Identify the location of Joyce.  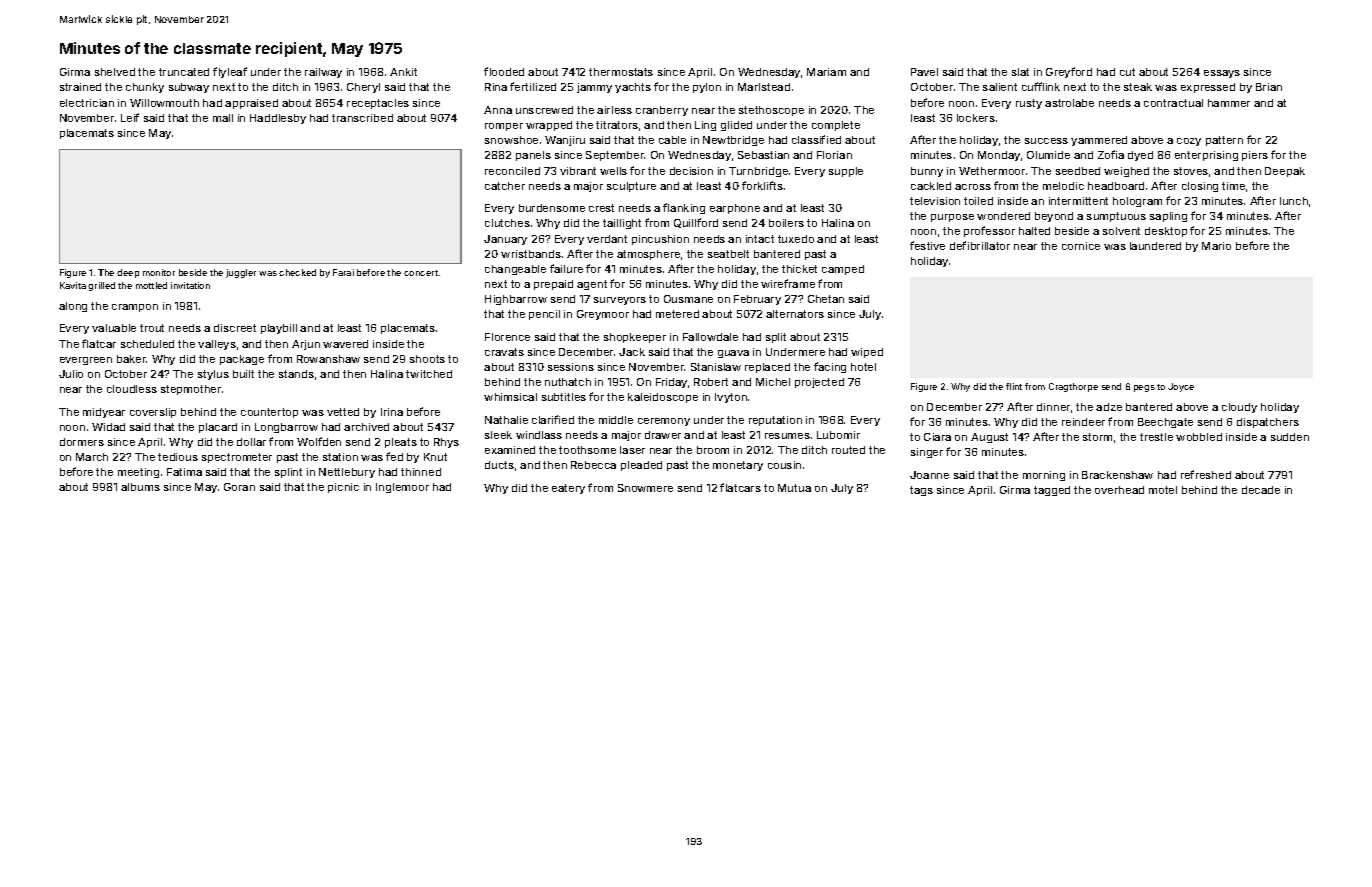
(1181, 387).
